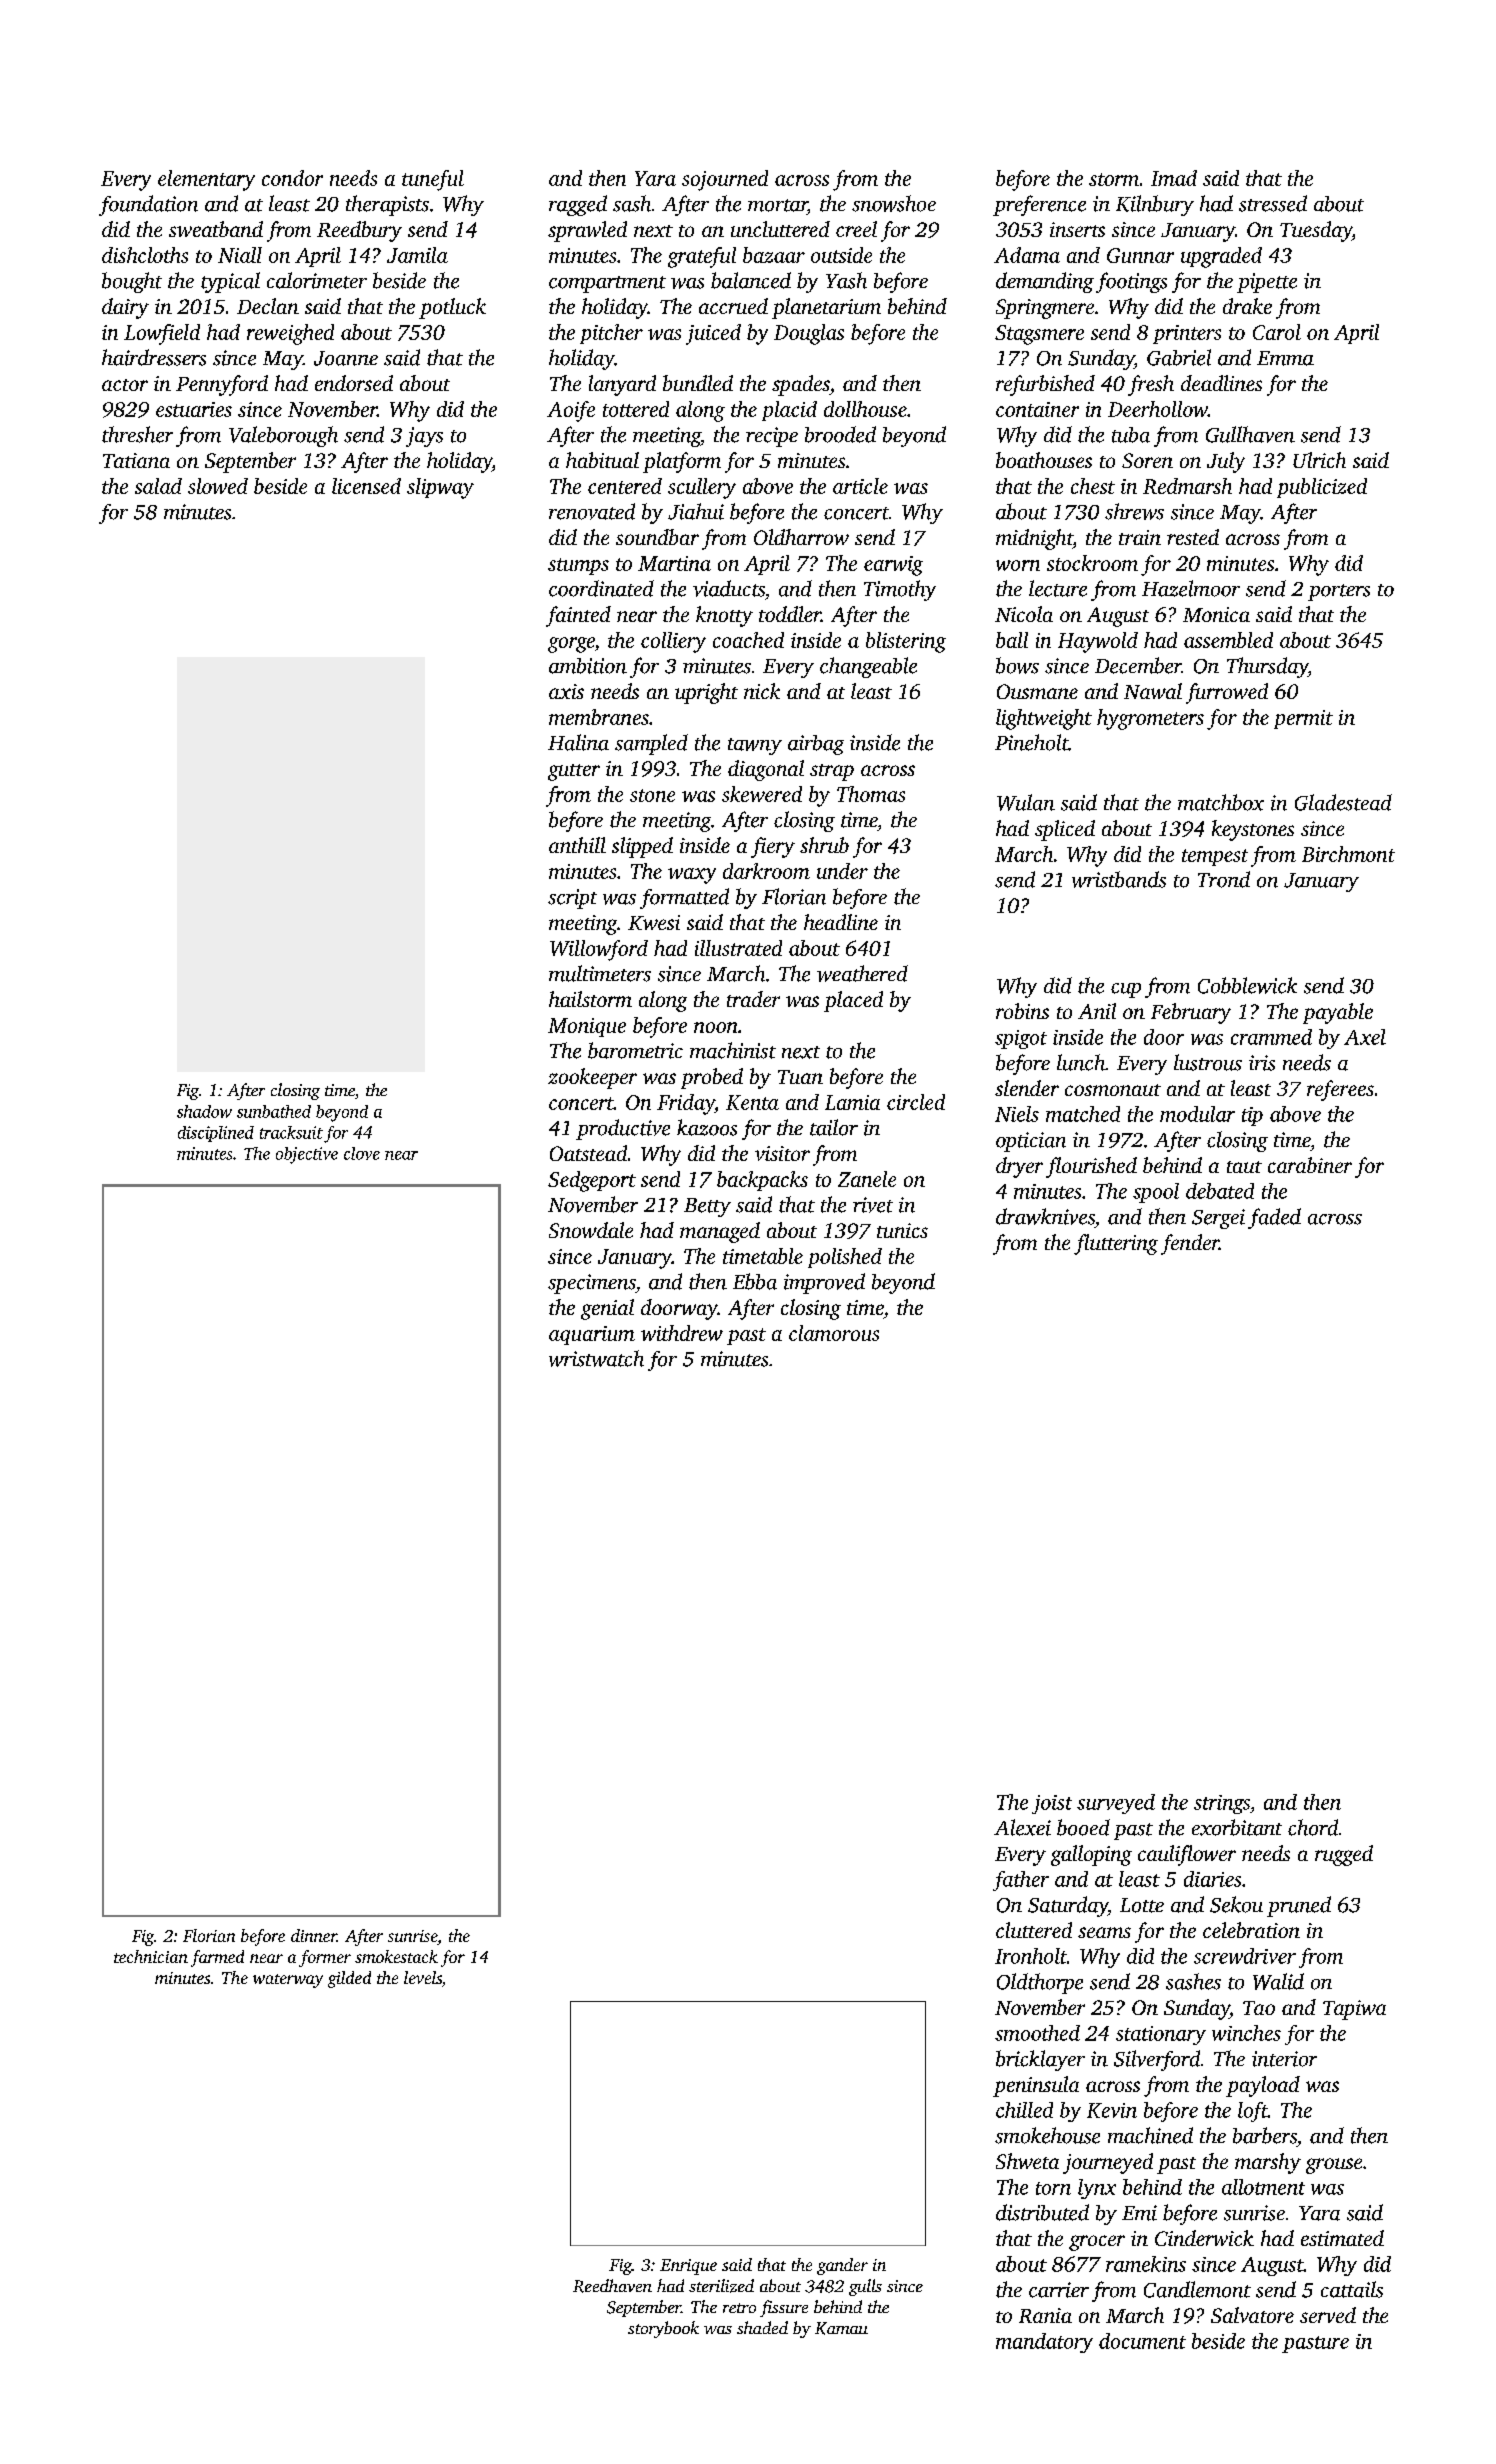  I want to click on smokestack, so click(396, 1956).
